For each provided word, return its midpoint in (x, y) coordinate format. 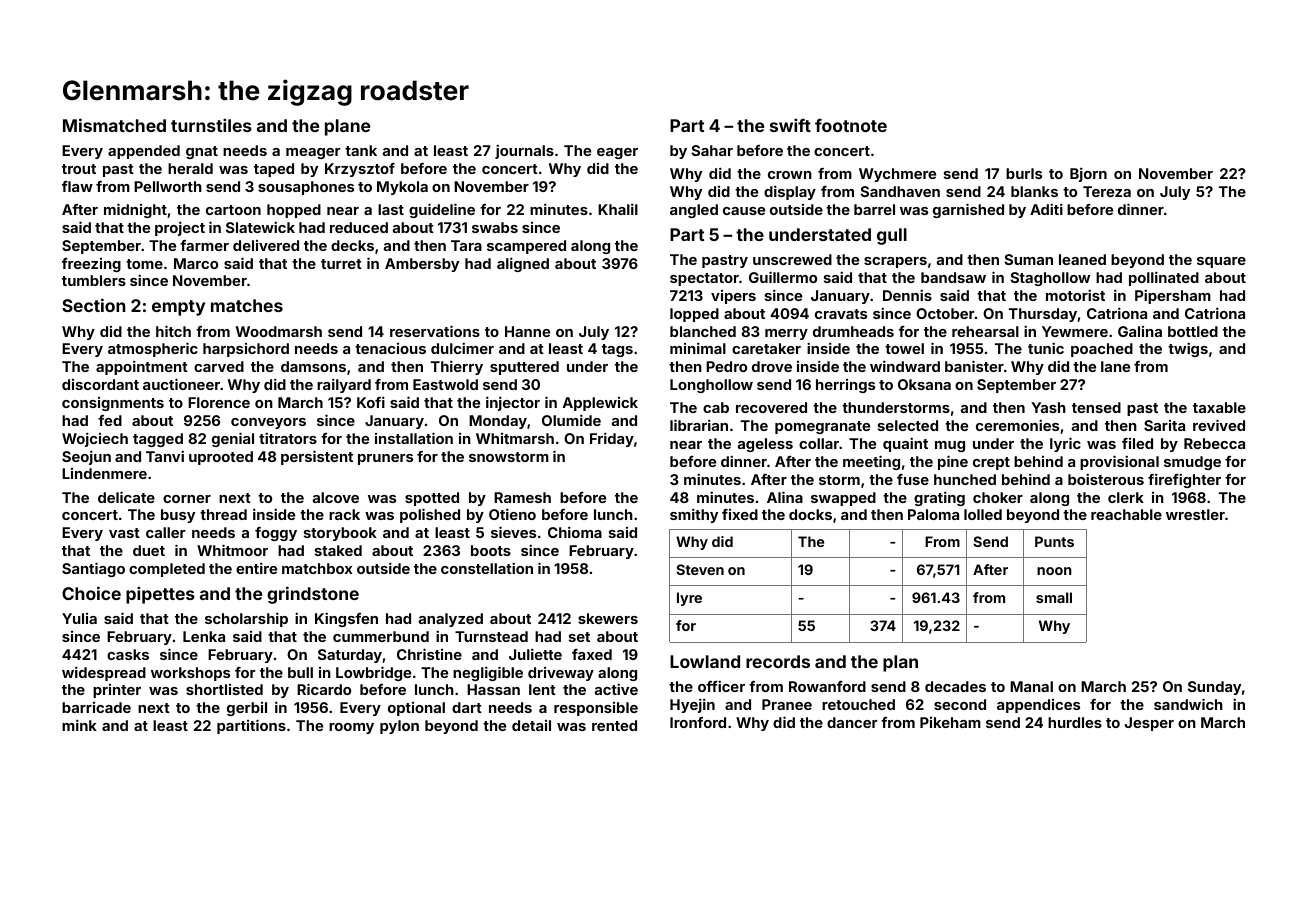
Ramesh (522, 497)
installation (414, 438)
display (790, 192)
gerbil (247, 709)
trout (79, 169)
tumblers (94, 280)
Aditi (1046, 209)
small (1054, 597)
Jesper (1149, 724)
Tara (466, 245)
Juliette (535, 654)
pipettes (160, 595)
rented (614, 725)
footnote (851, 125)
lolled (983, 514)
